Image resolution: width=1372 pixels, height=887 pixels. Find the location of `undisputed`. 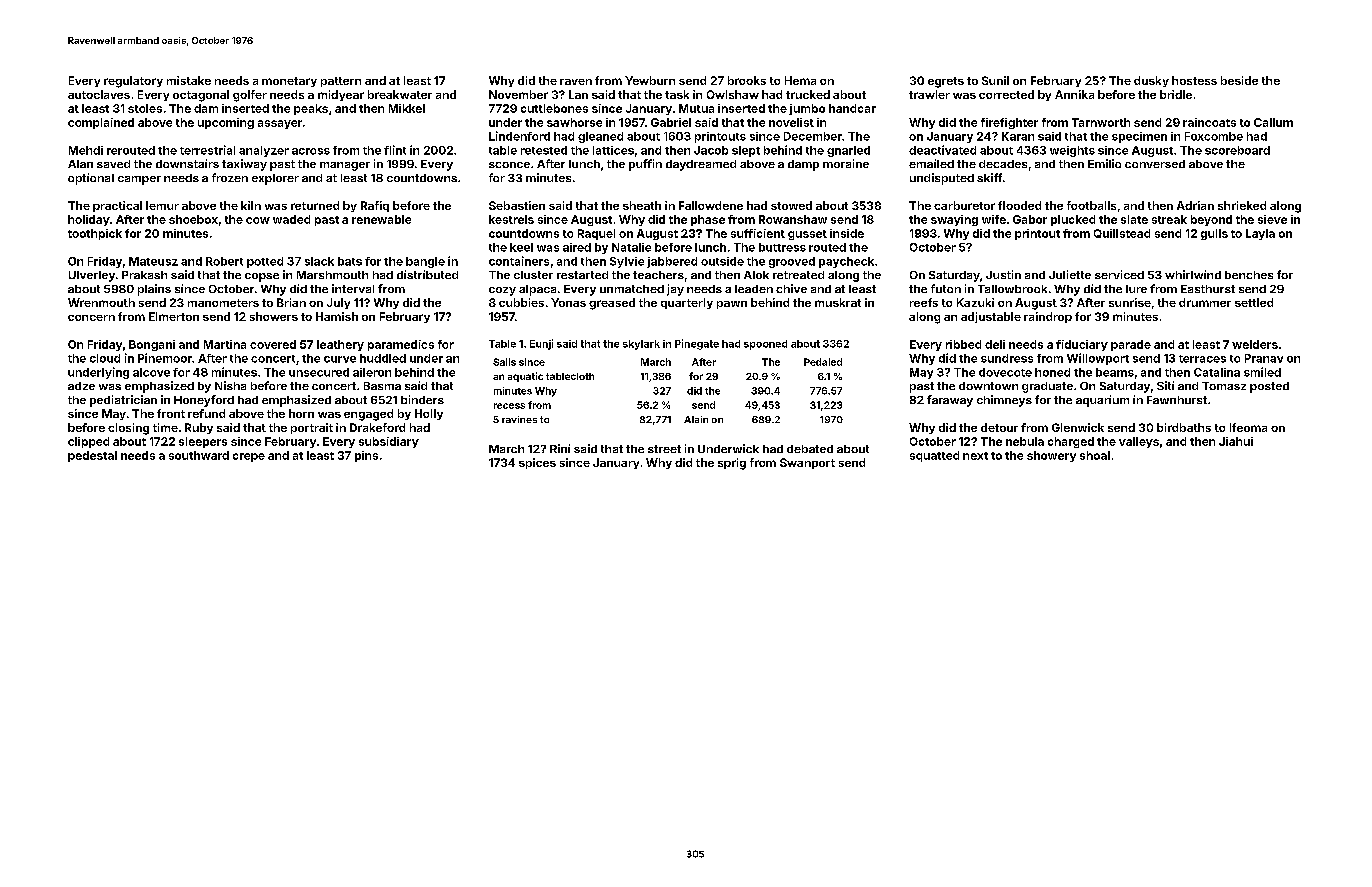

undisputed is located at coordinates (942, 179).
